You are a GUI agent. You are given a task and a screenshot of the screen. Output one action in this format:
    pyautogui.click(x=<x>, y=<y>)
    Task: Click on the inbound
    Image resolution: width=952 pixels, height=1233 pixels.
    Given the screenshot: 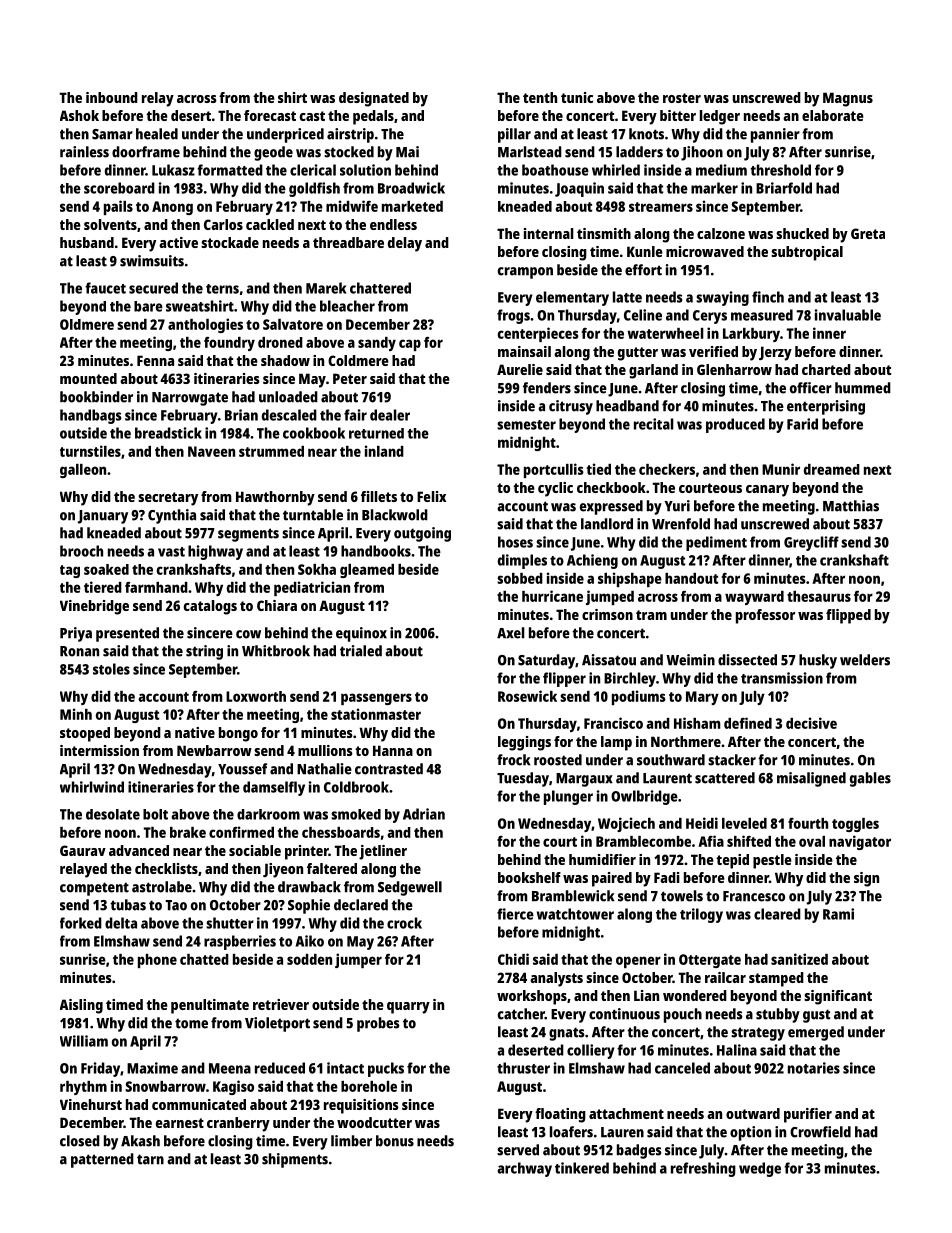 What is the action you would take?
    pyautogui.click(x=112, y=97)
